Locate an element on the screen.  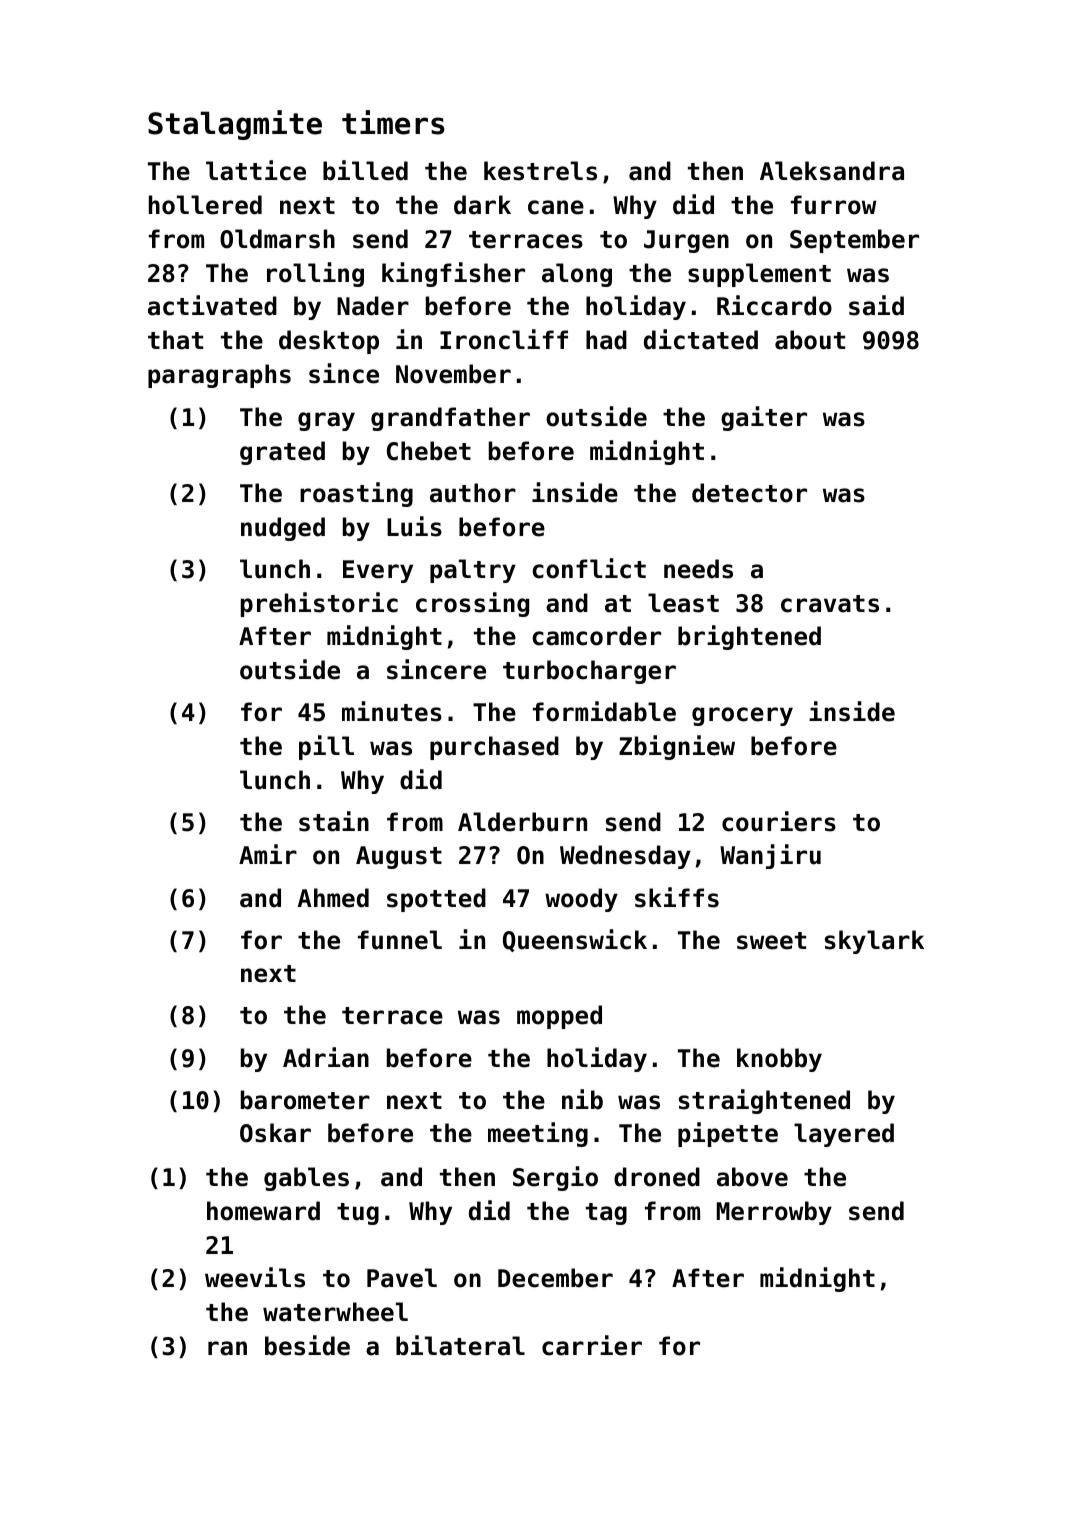
Zbigniew is located at coordinates (677, 747).
